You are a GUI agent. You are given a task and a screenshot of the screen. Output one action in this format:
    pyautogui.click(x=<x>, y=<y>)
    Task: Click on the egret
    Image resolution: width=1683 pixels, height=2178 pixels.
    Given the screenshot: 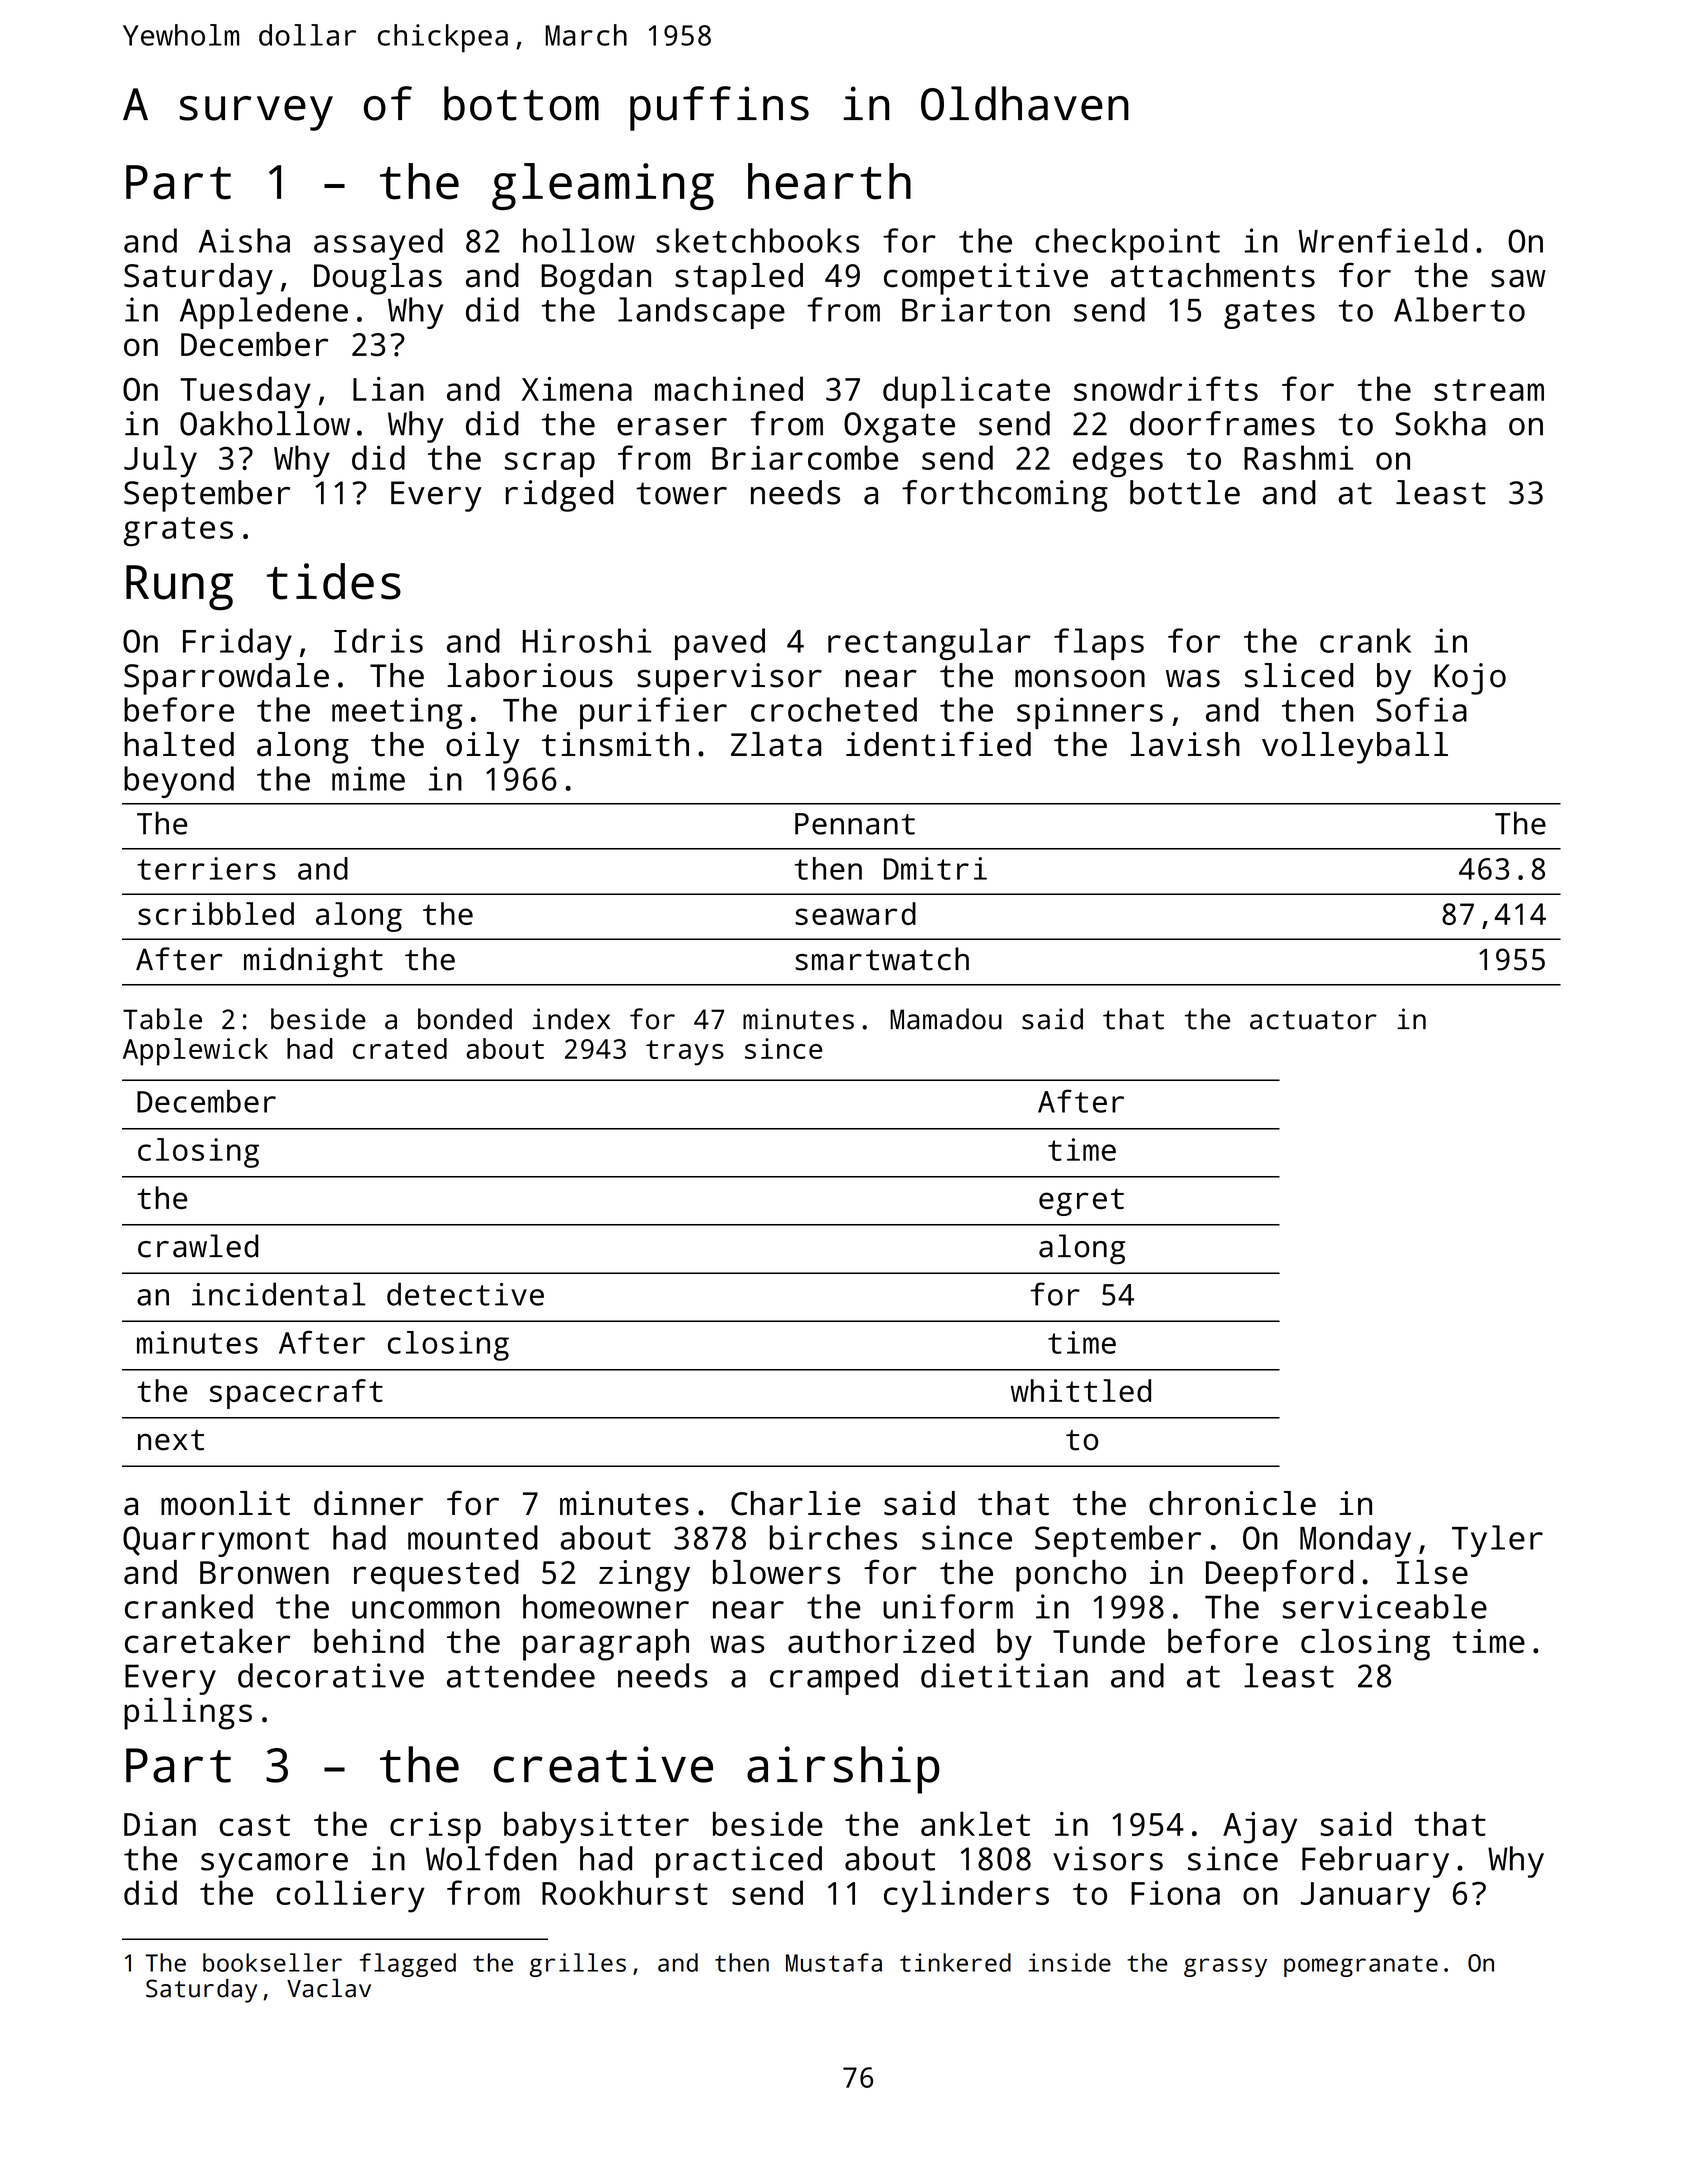 What is the action you would take?
    pyautogui.click(x=1081, y=1202)
